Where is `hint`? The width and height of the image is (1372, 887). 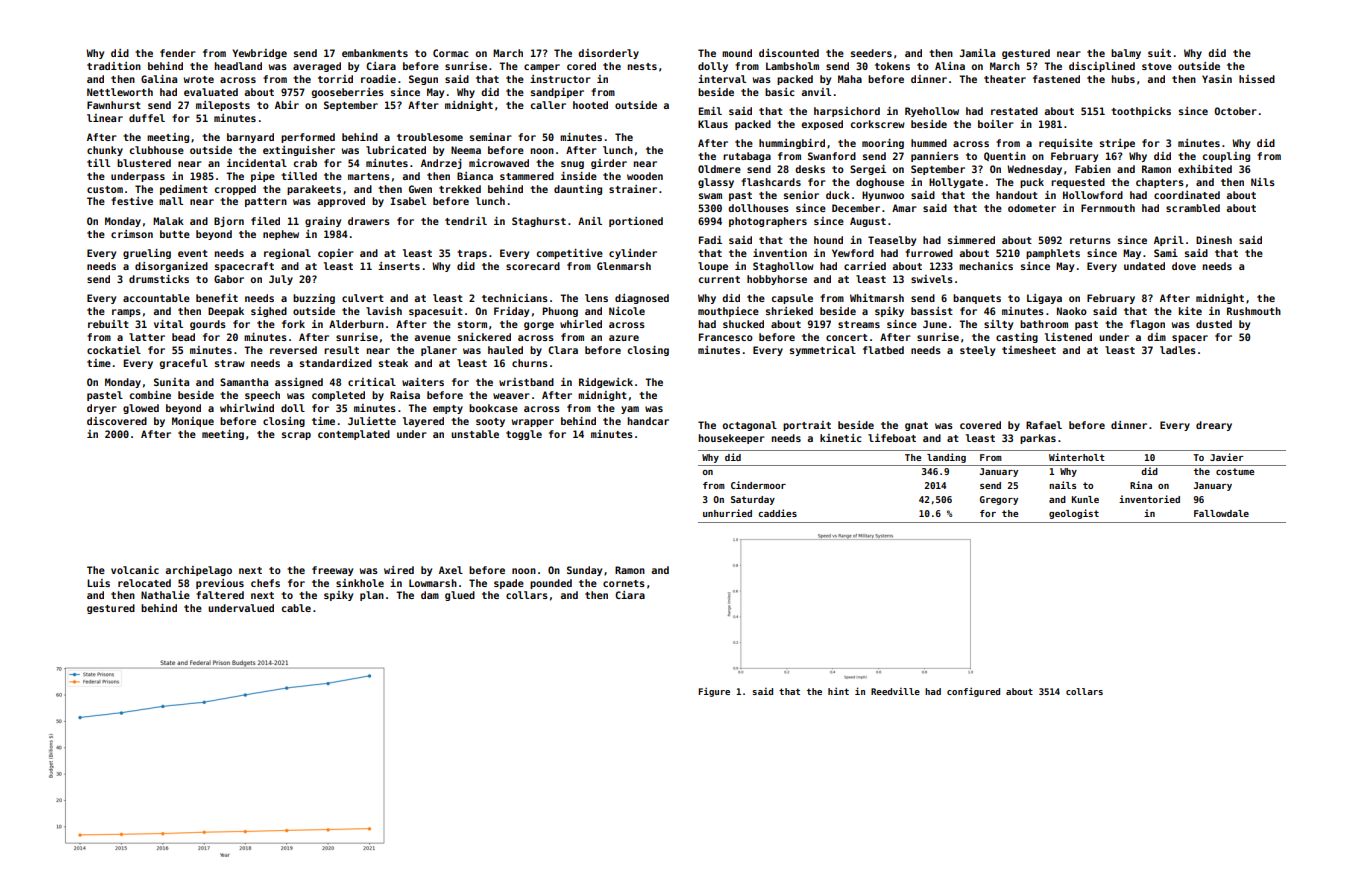 hint is located at coordinates (838, 691).
